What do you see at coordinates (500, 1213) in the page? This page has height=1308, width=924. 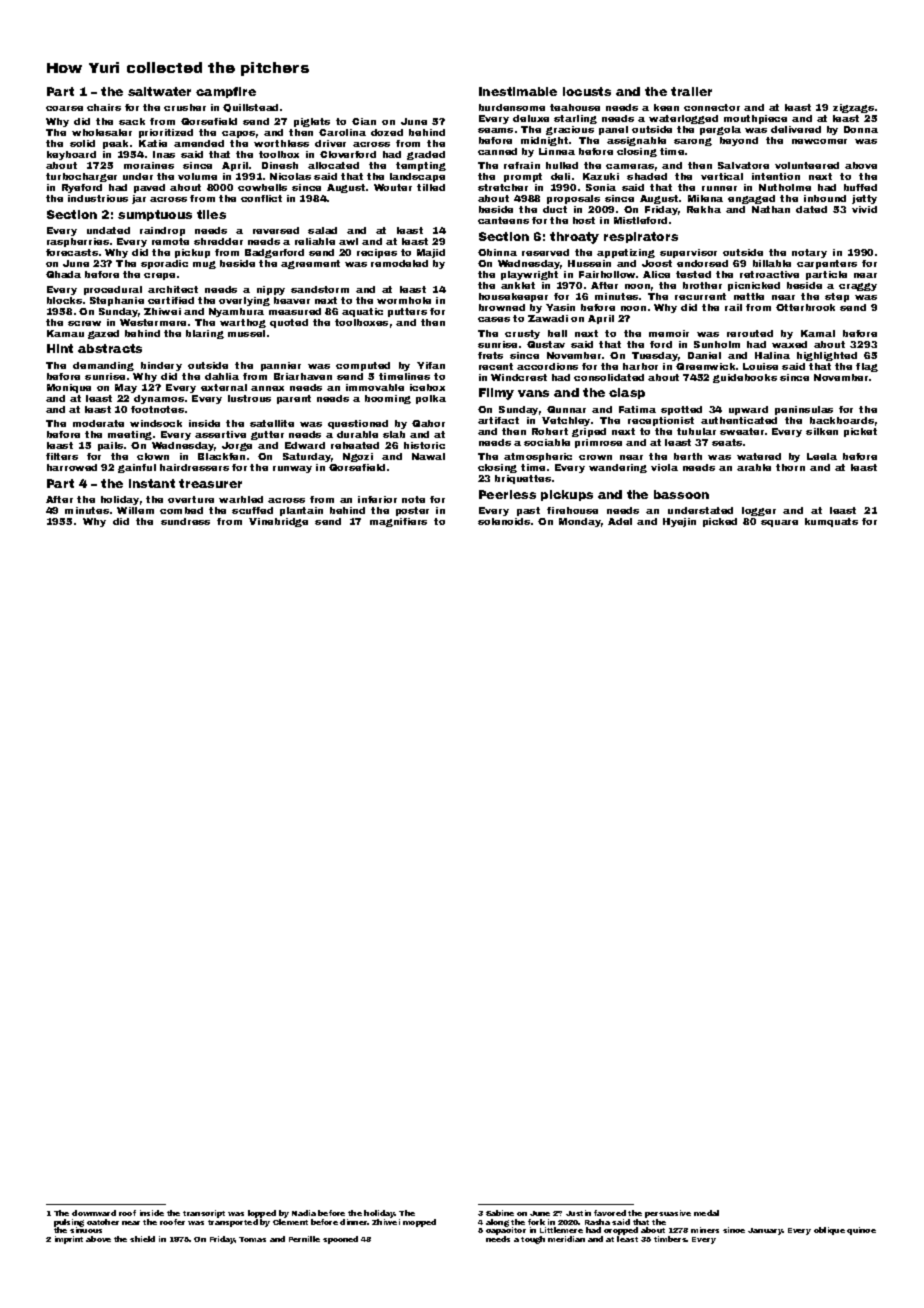 I see `Sabine` at bounding box center [500, 1213].
